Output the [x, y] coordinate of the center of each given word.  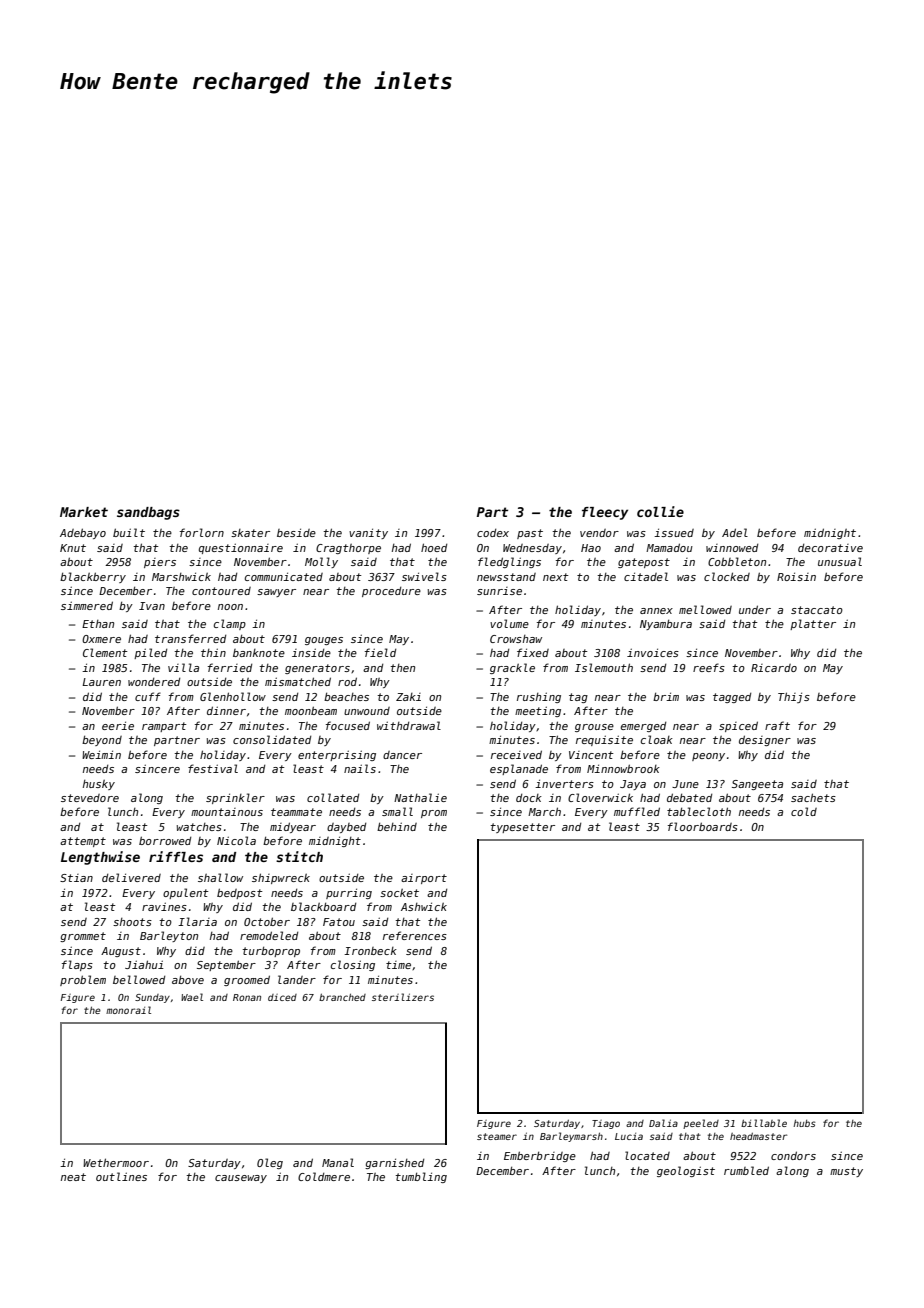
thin [213, 652]
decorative [830, 548]
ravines [164, 906]
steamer [497, 1136]
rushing [539, 697]
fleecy [605, 513]
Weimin [101, 754]
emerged [643, 727]
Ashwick [424, 906]
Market [84, 512]
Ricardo [774, 668]
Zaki [408, 697]
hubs [804, 1123]
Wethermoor [116, 1162]
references [415, 935]
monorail [128, 1010]
